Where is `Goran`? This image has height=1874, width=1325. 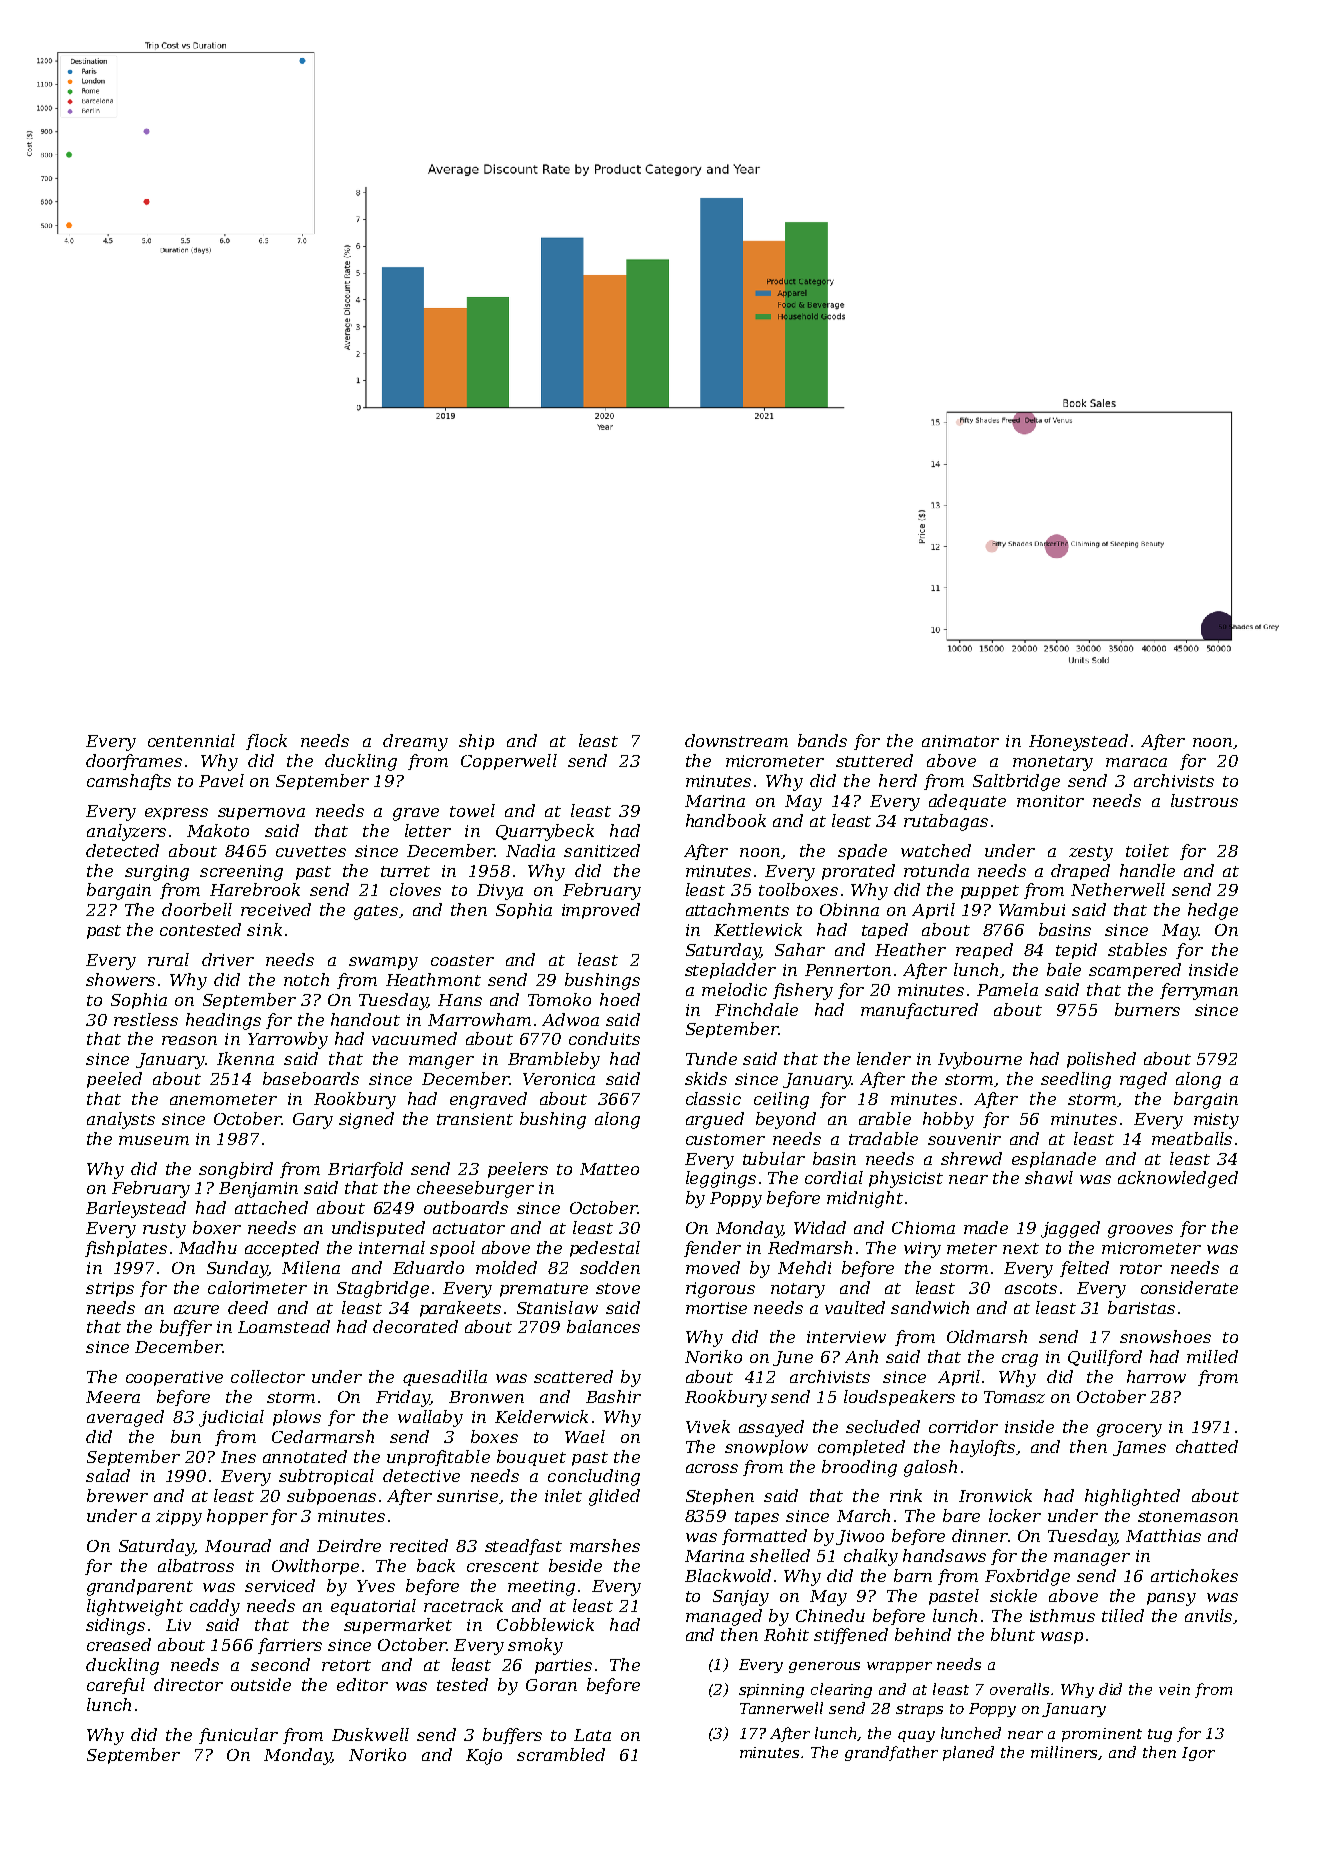
Goran is located at coordinates (551, 1685).
